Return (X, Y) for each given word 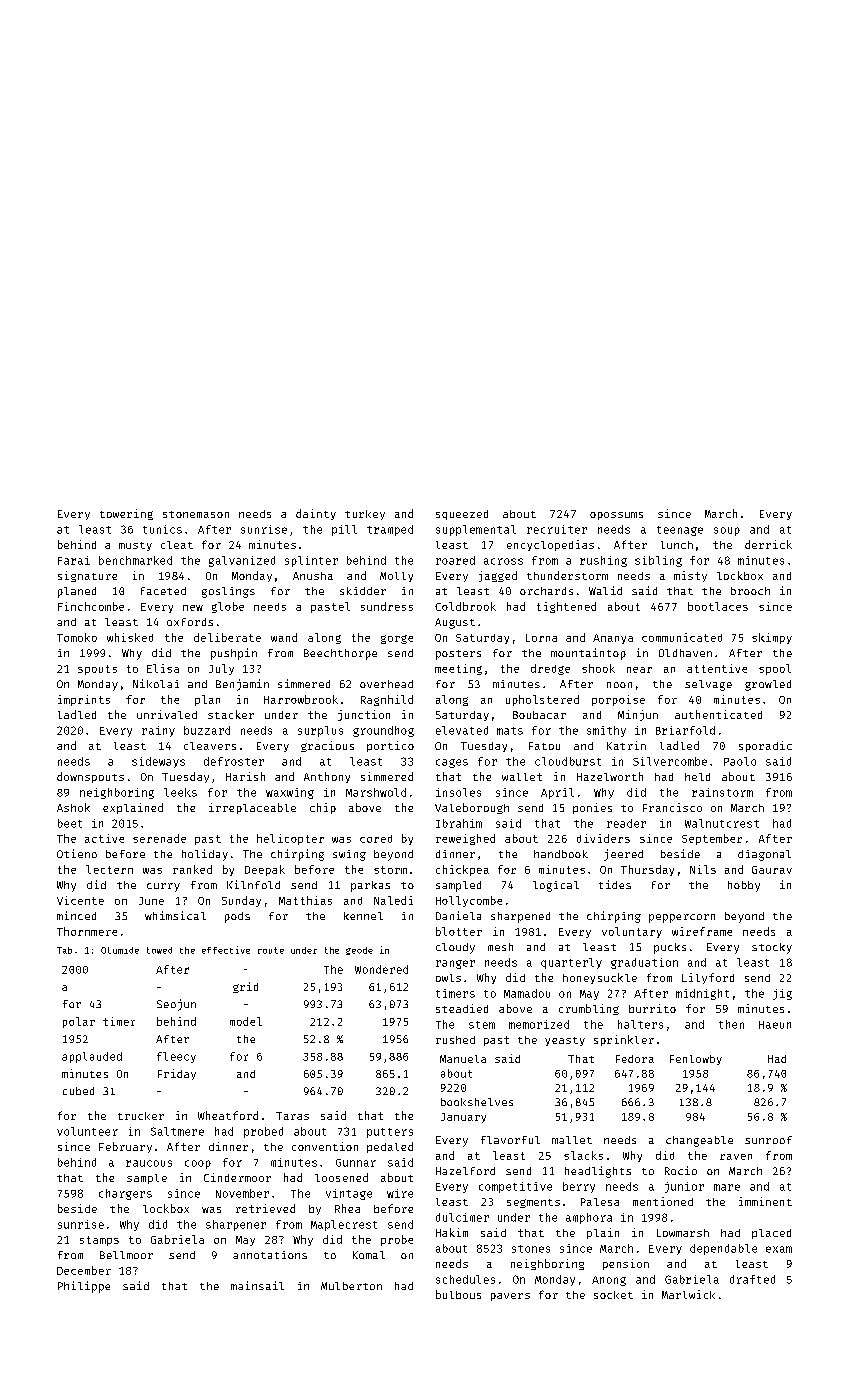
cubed (78, 1091)
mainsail (257, 1285)
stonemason (196, 514)
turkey (365, 515)
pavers (510, 1297)
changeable (699, 1141)
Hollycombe (469, 901)
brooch (750, 591)
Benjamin (242, 685)
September (712, 839)
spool (775, 669)
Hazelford (465, 1171)
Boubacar (539, 715)
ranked (192, 869)
